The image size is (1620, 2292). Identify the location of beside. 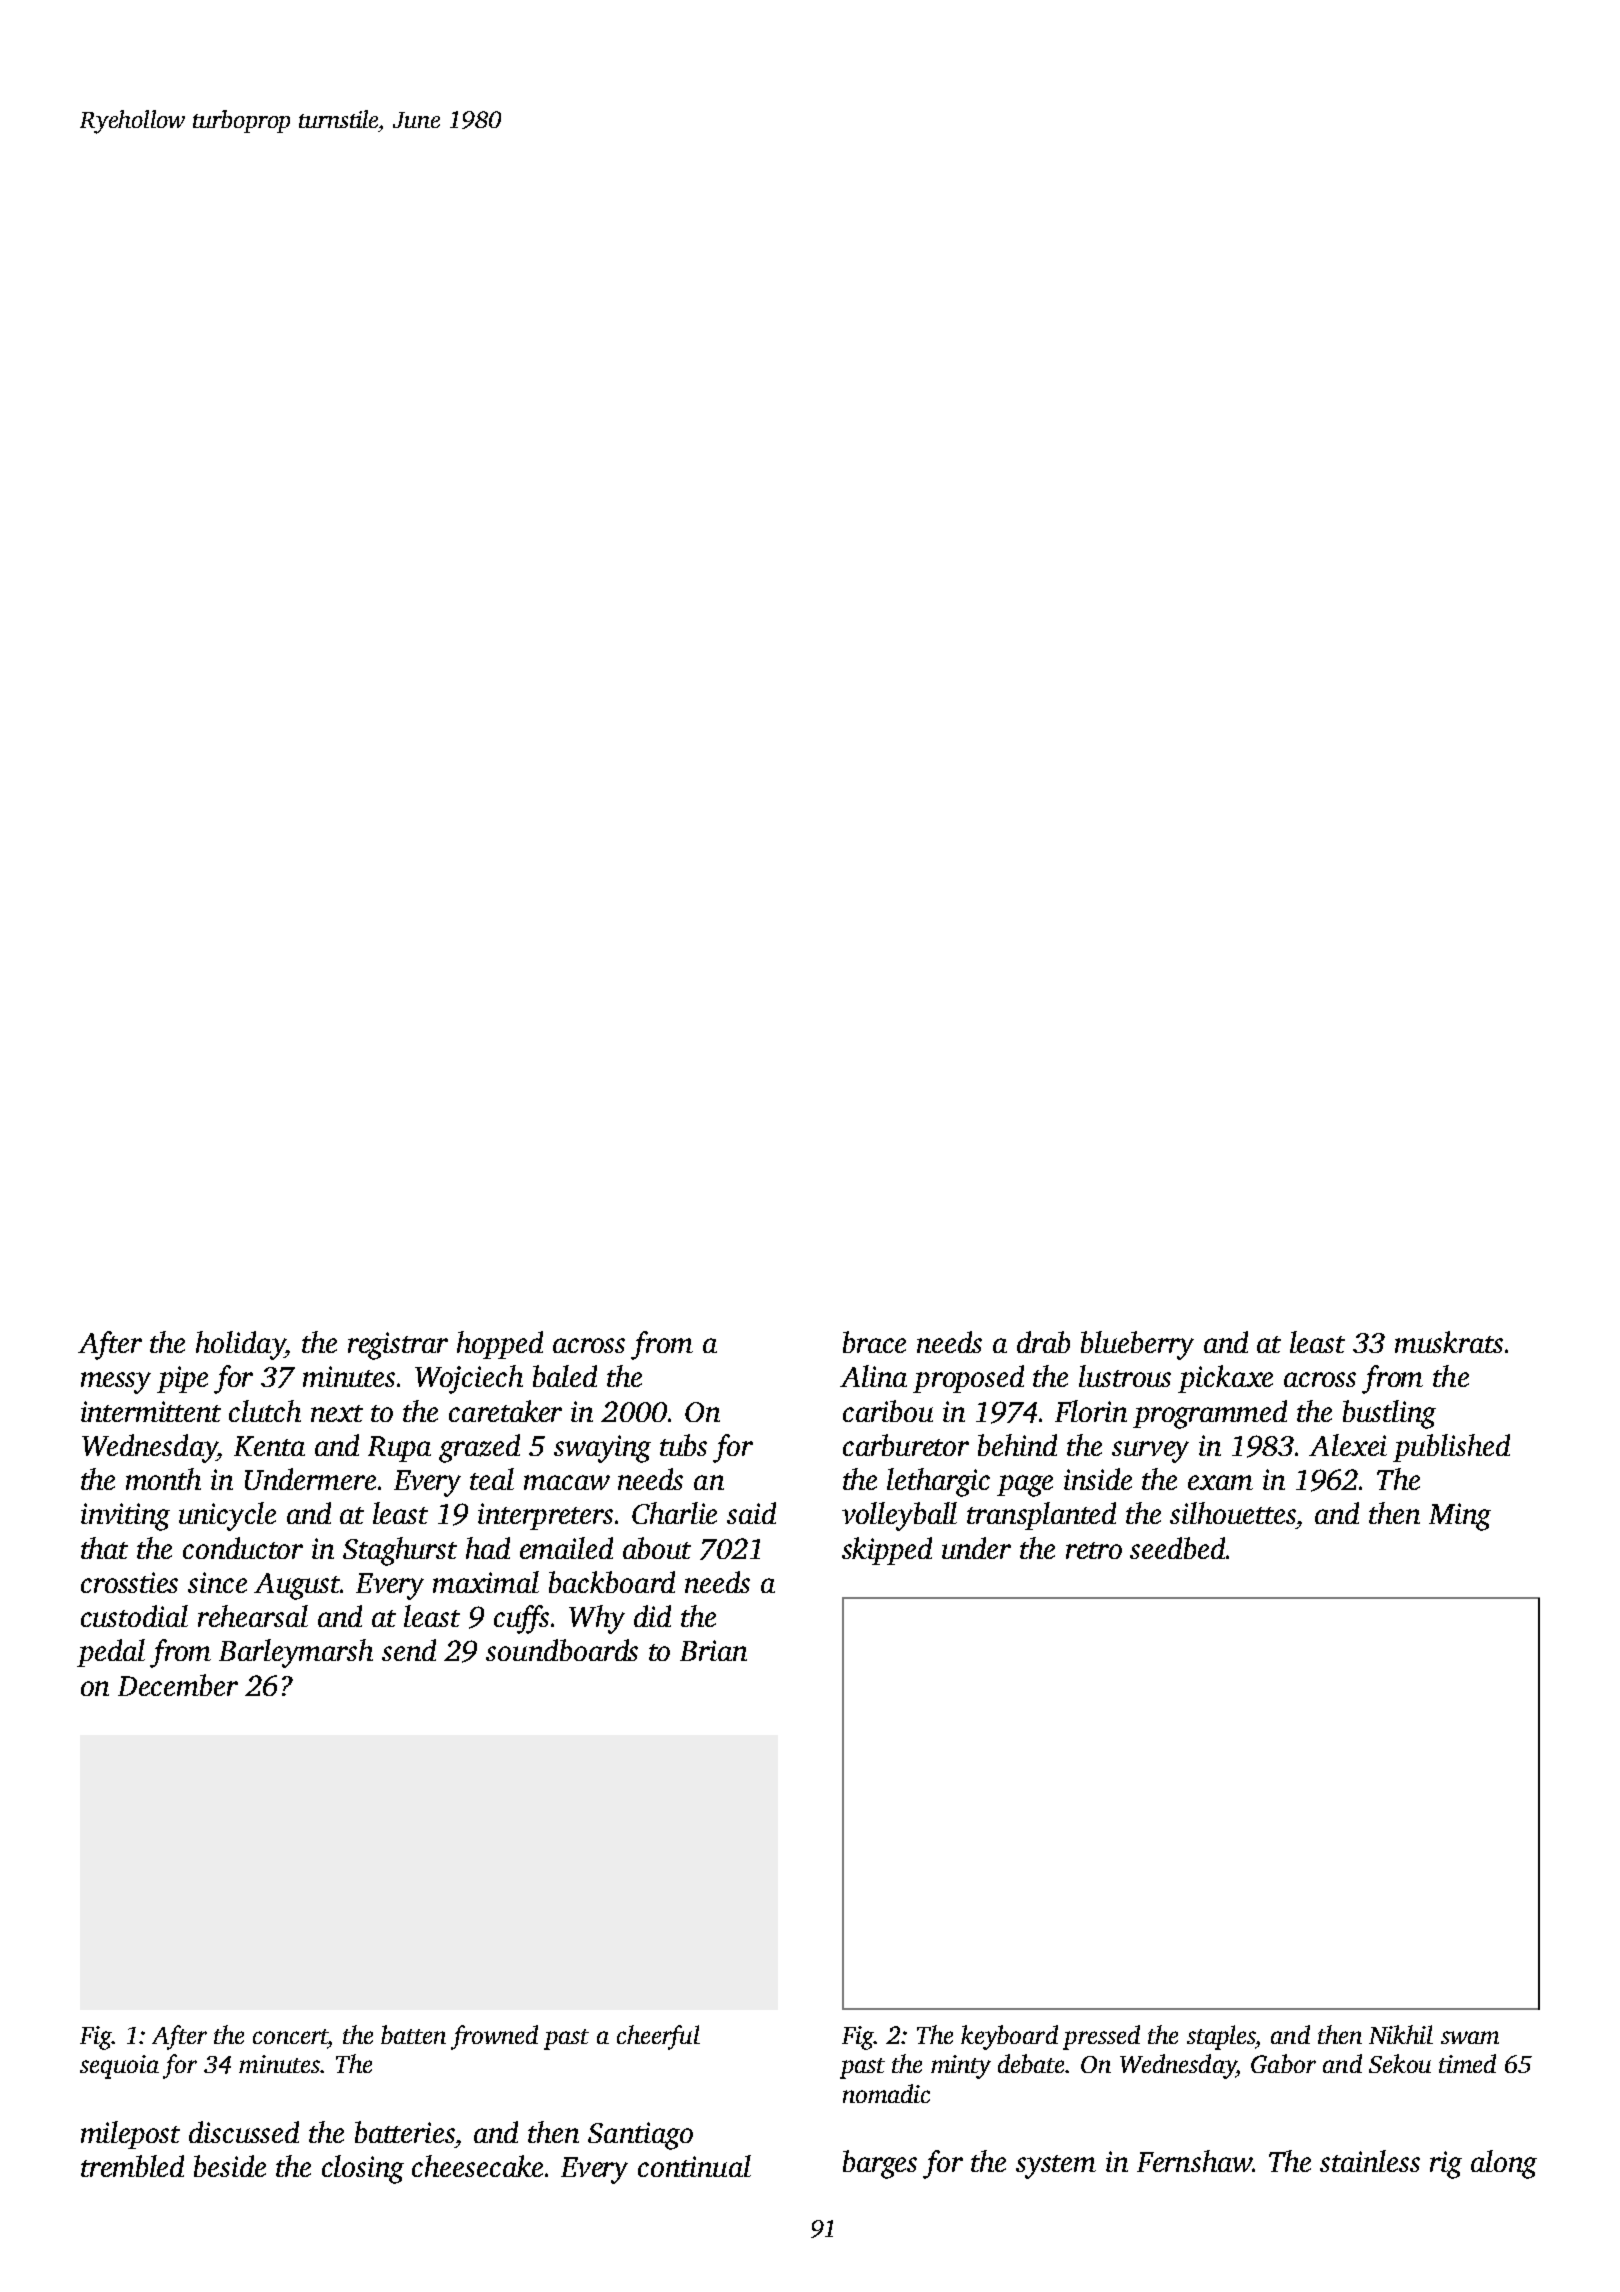
(230, 2166).
